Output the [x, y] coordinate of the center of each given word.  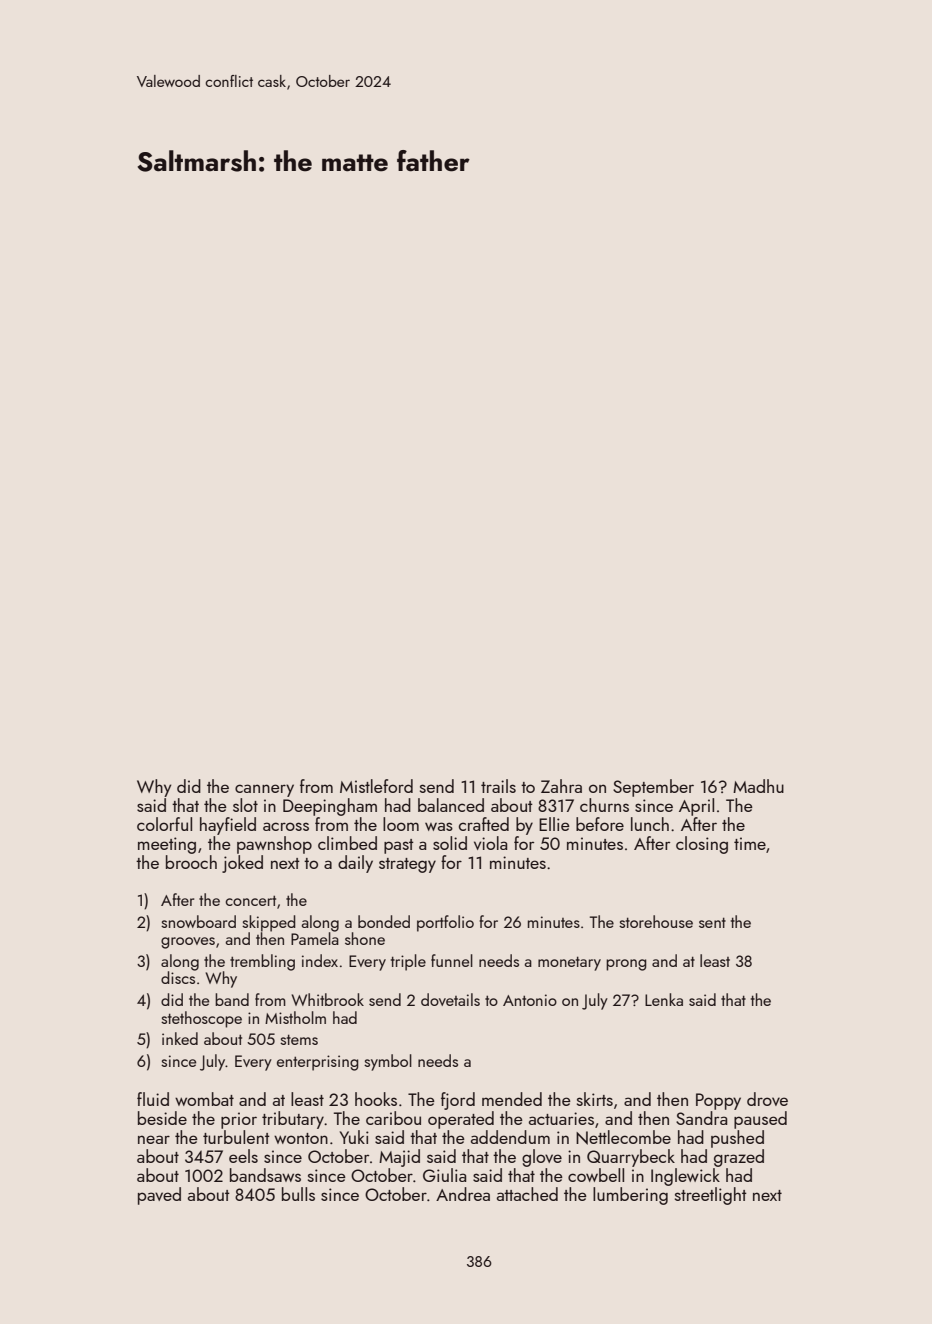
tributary [293, 1120]
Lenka [664, 999]
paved [159, 1196]
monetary [569, 963]
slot [245, 805]
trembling [262, 962]
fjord [458, 1101]
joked [242, 864]
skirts [595, 1099]
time [750, 843]
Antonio [530, 1000]
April [696, 807]
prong [626, 965]
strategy [407, 865]
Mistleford [376, 786]
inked [180, 1038]
